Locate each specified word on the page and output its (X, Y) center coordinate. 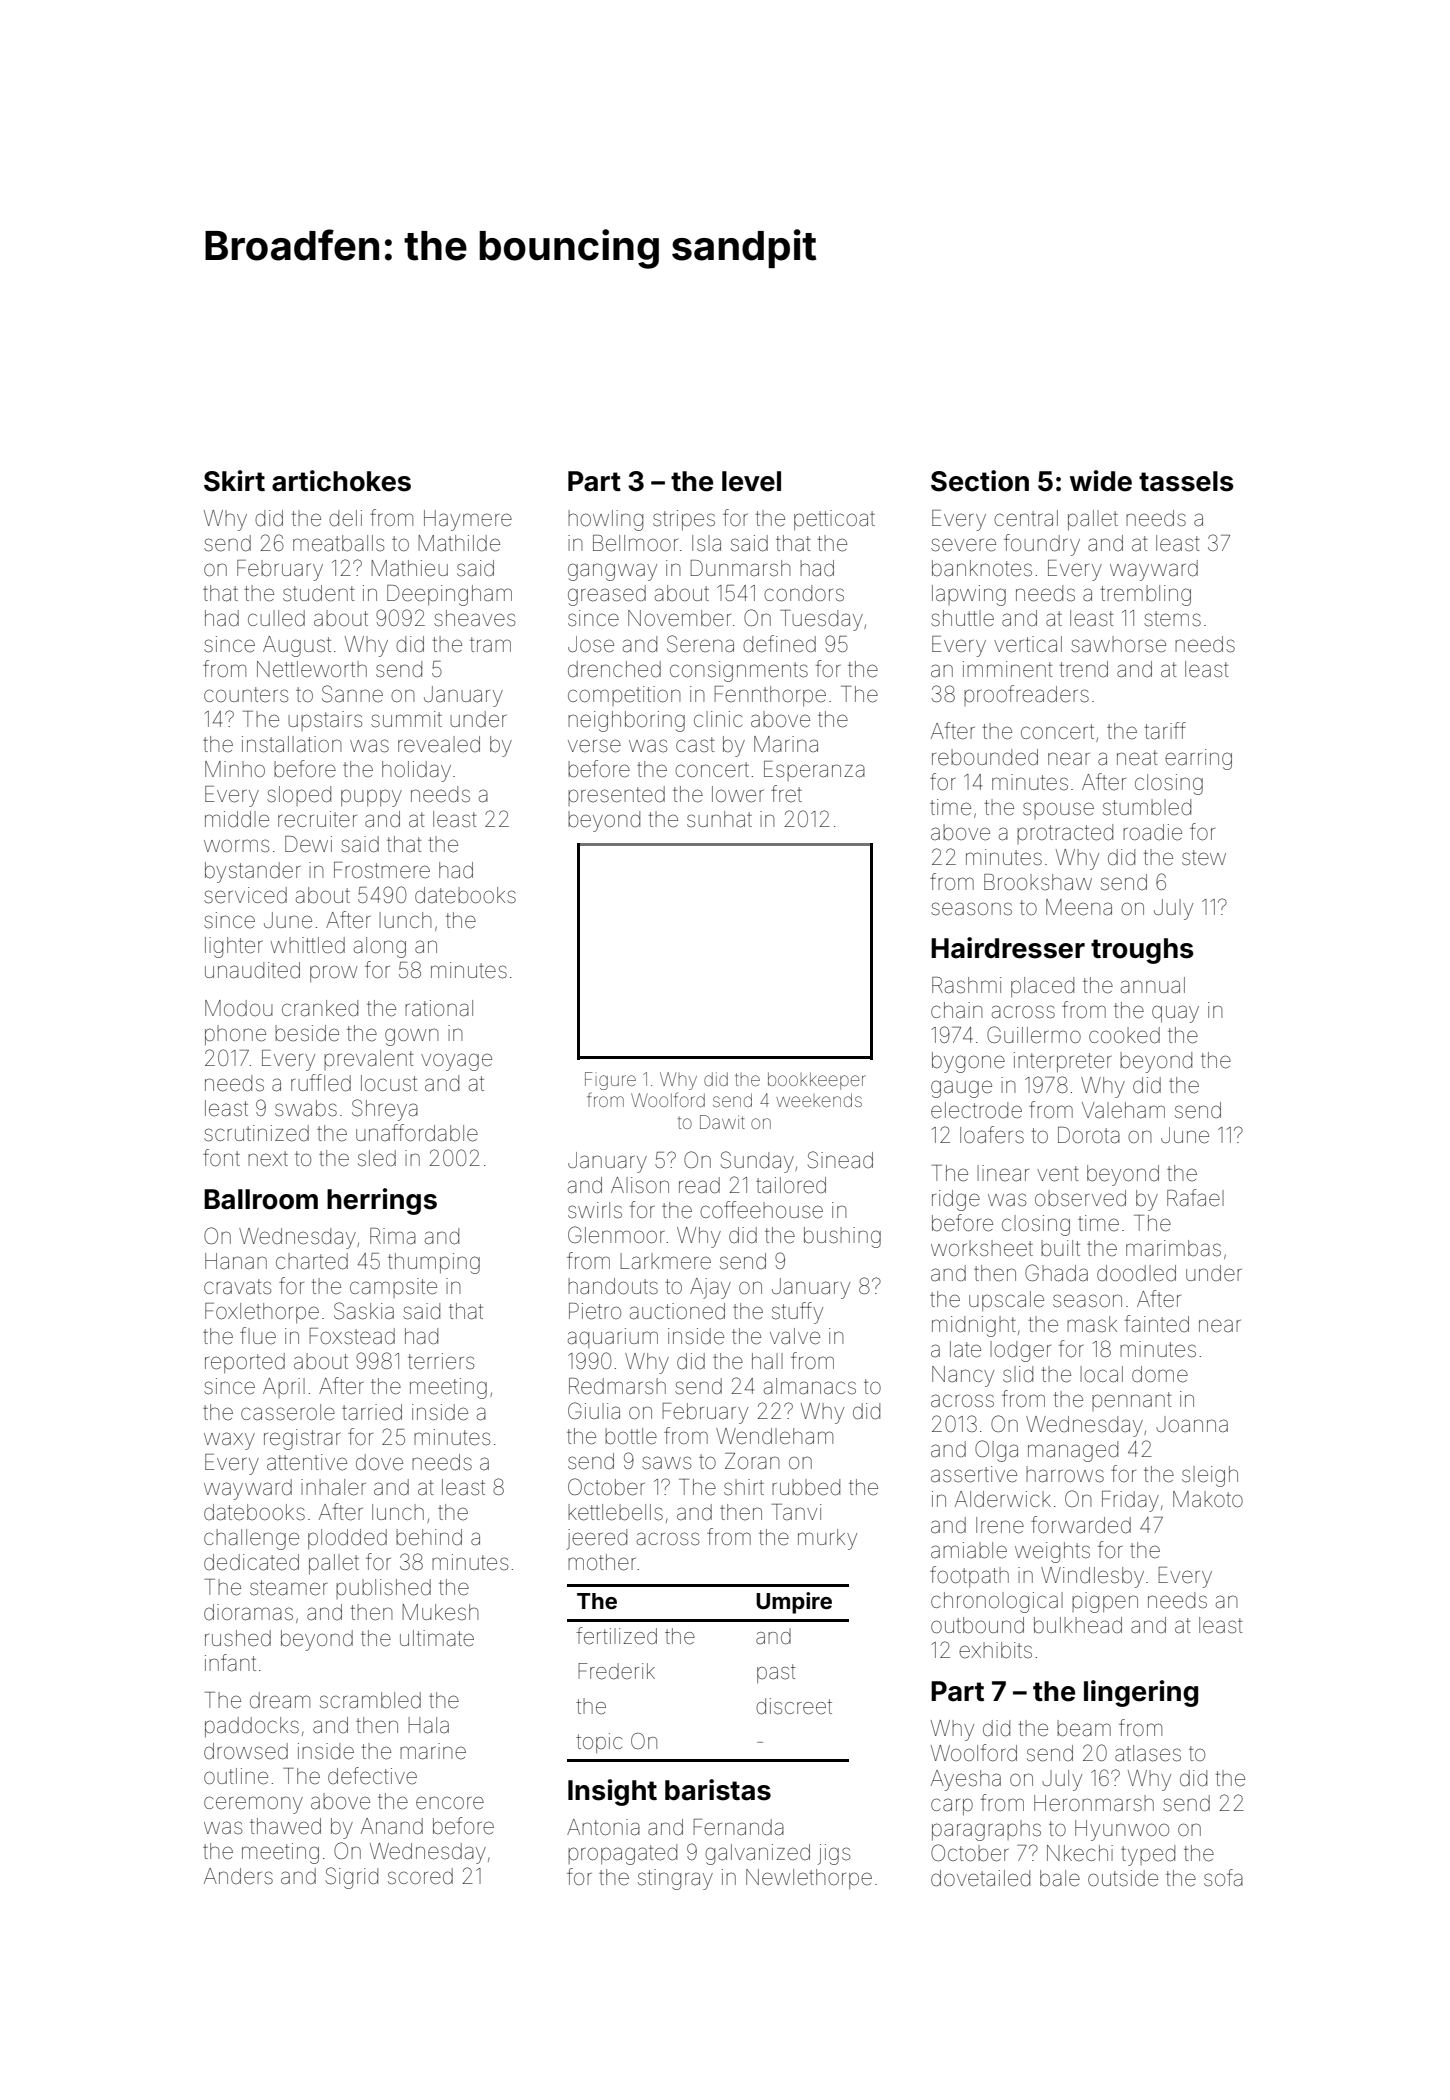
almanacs (810, 1386)
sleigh (1210, 1476)
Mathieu (410, 568)
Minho (235, 769)
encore (450, 1803)
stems (1172, 619)
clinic (718, 719)
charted (312, 1261)
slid (1018, 1374)
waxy (229, 1441)
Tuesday (821, 620)
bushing (842, 1237)
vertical (1028, 644)
